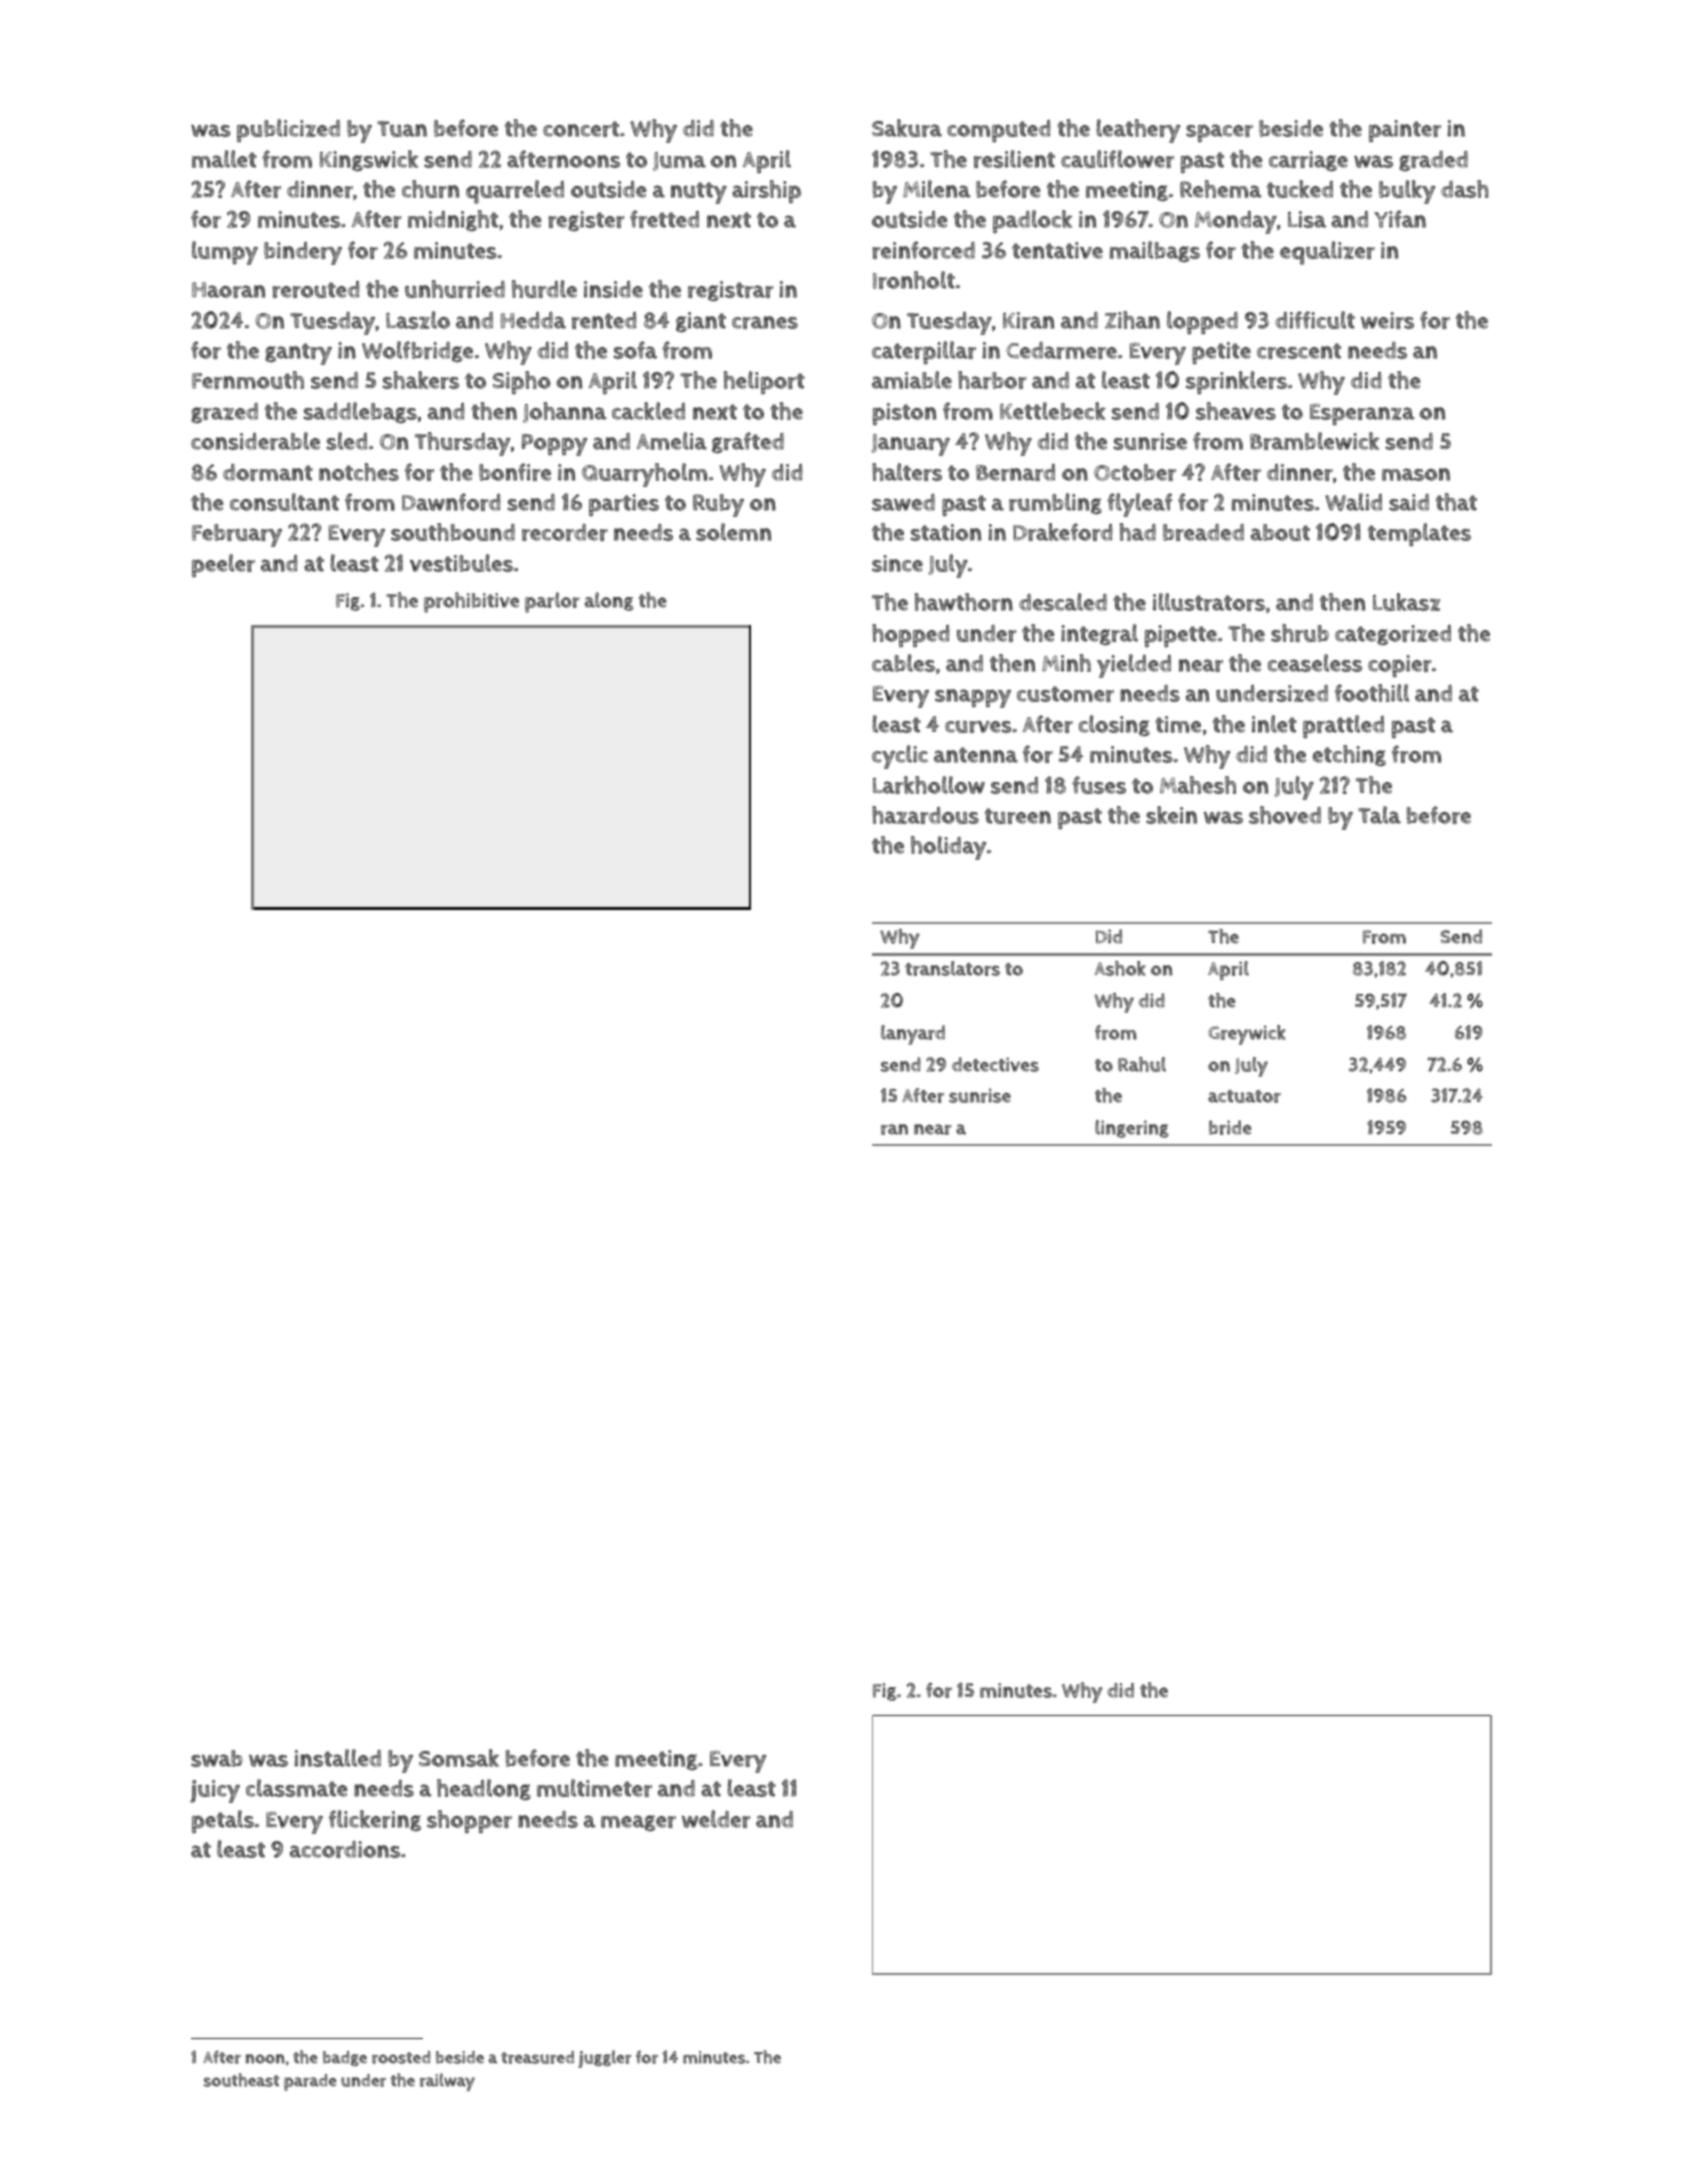 This screenshot has width=1683, height=2178. Describe the element at coordinates (375, 1821) in the screenshot. I see `flickering` at that location.
